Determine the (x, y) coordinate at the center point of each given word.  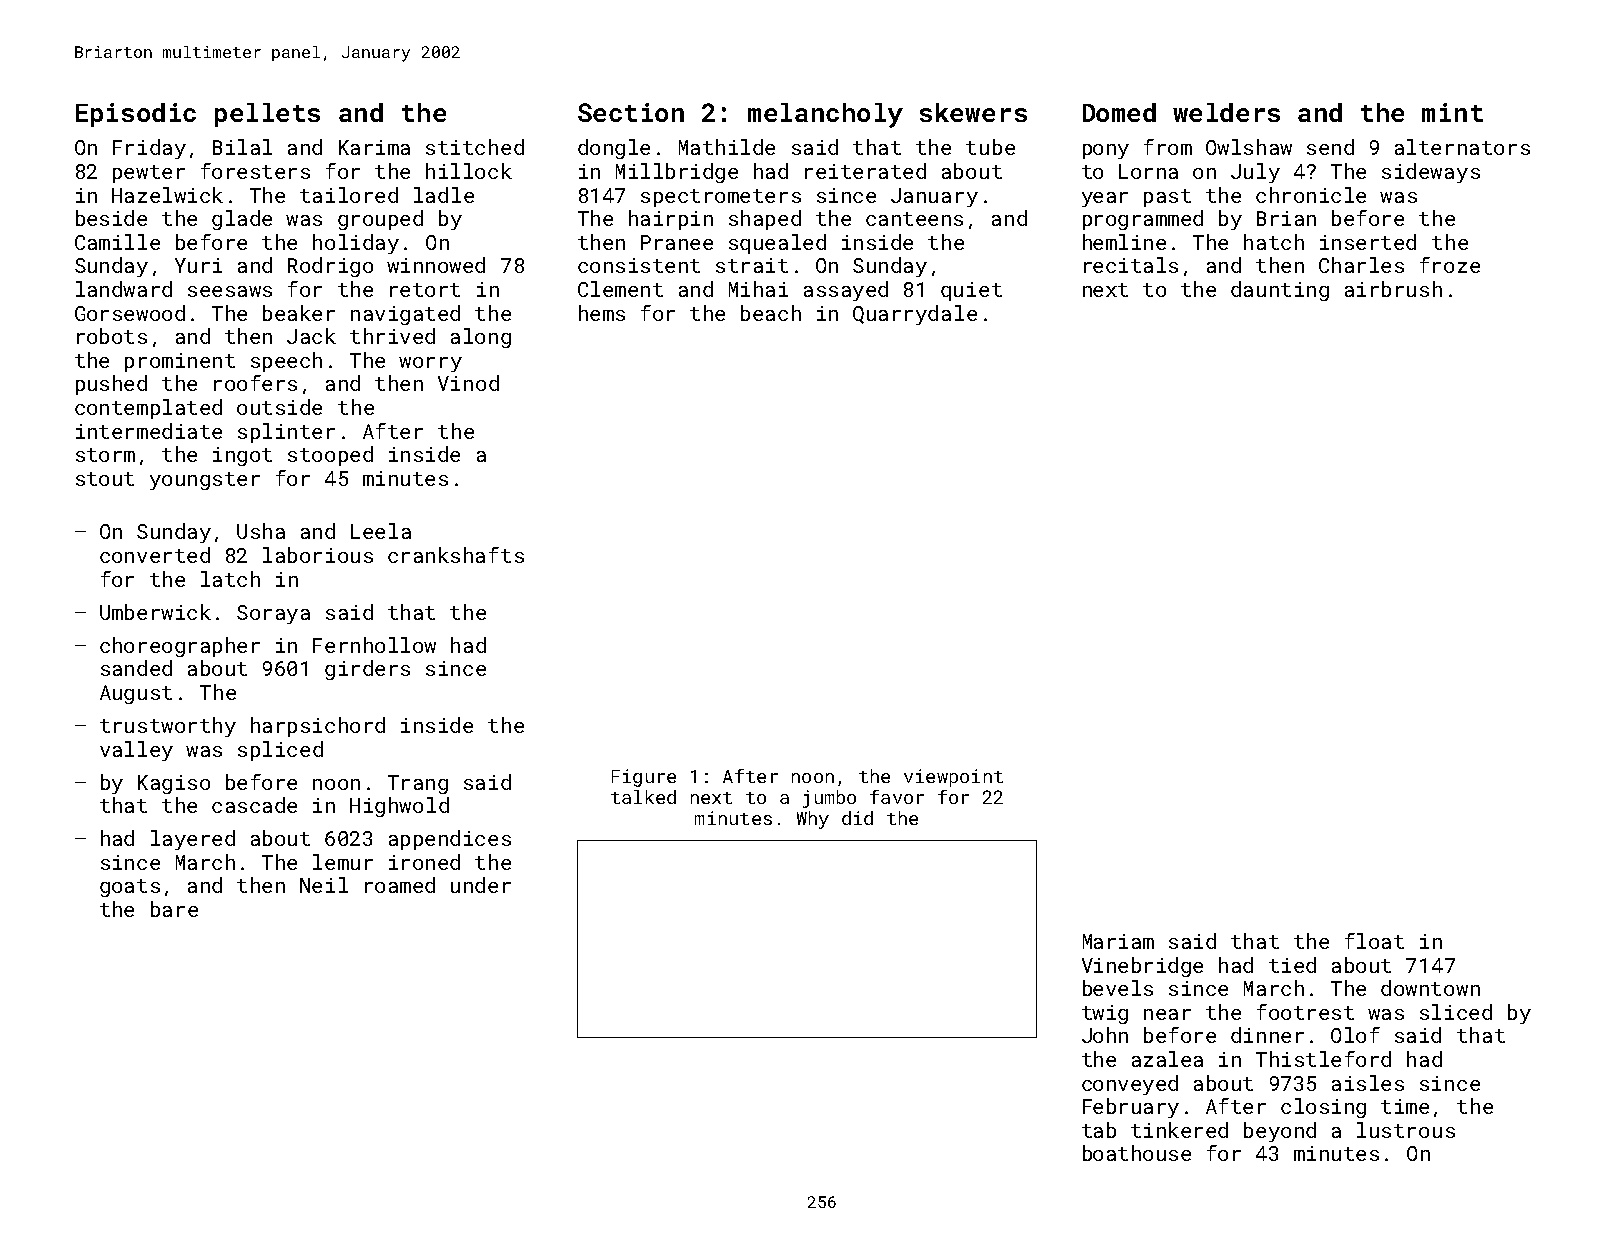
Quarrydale (915, 315)
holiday (356, 244)
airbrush (1393, 289)
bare (174, 909)
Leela (381, 531)
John (1105, 1035)
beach (771, 313)
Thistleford (1323, 1059)
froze (1450, 265)
